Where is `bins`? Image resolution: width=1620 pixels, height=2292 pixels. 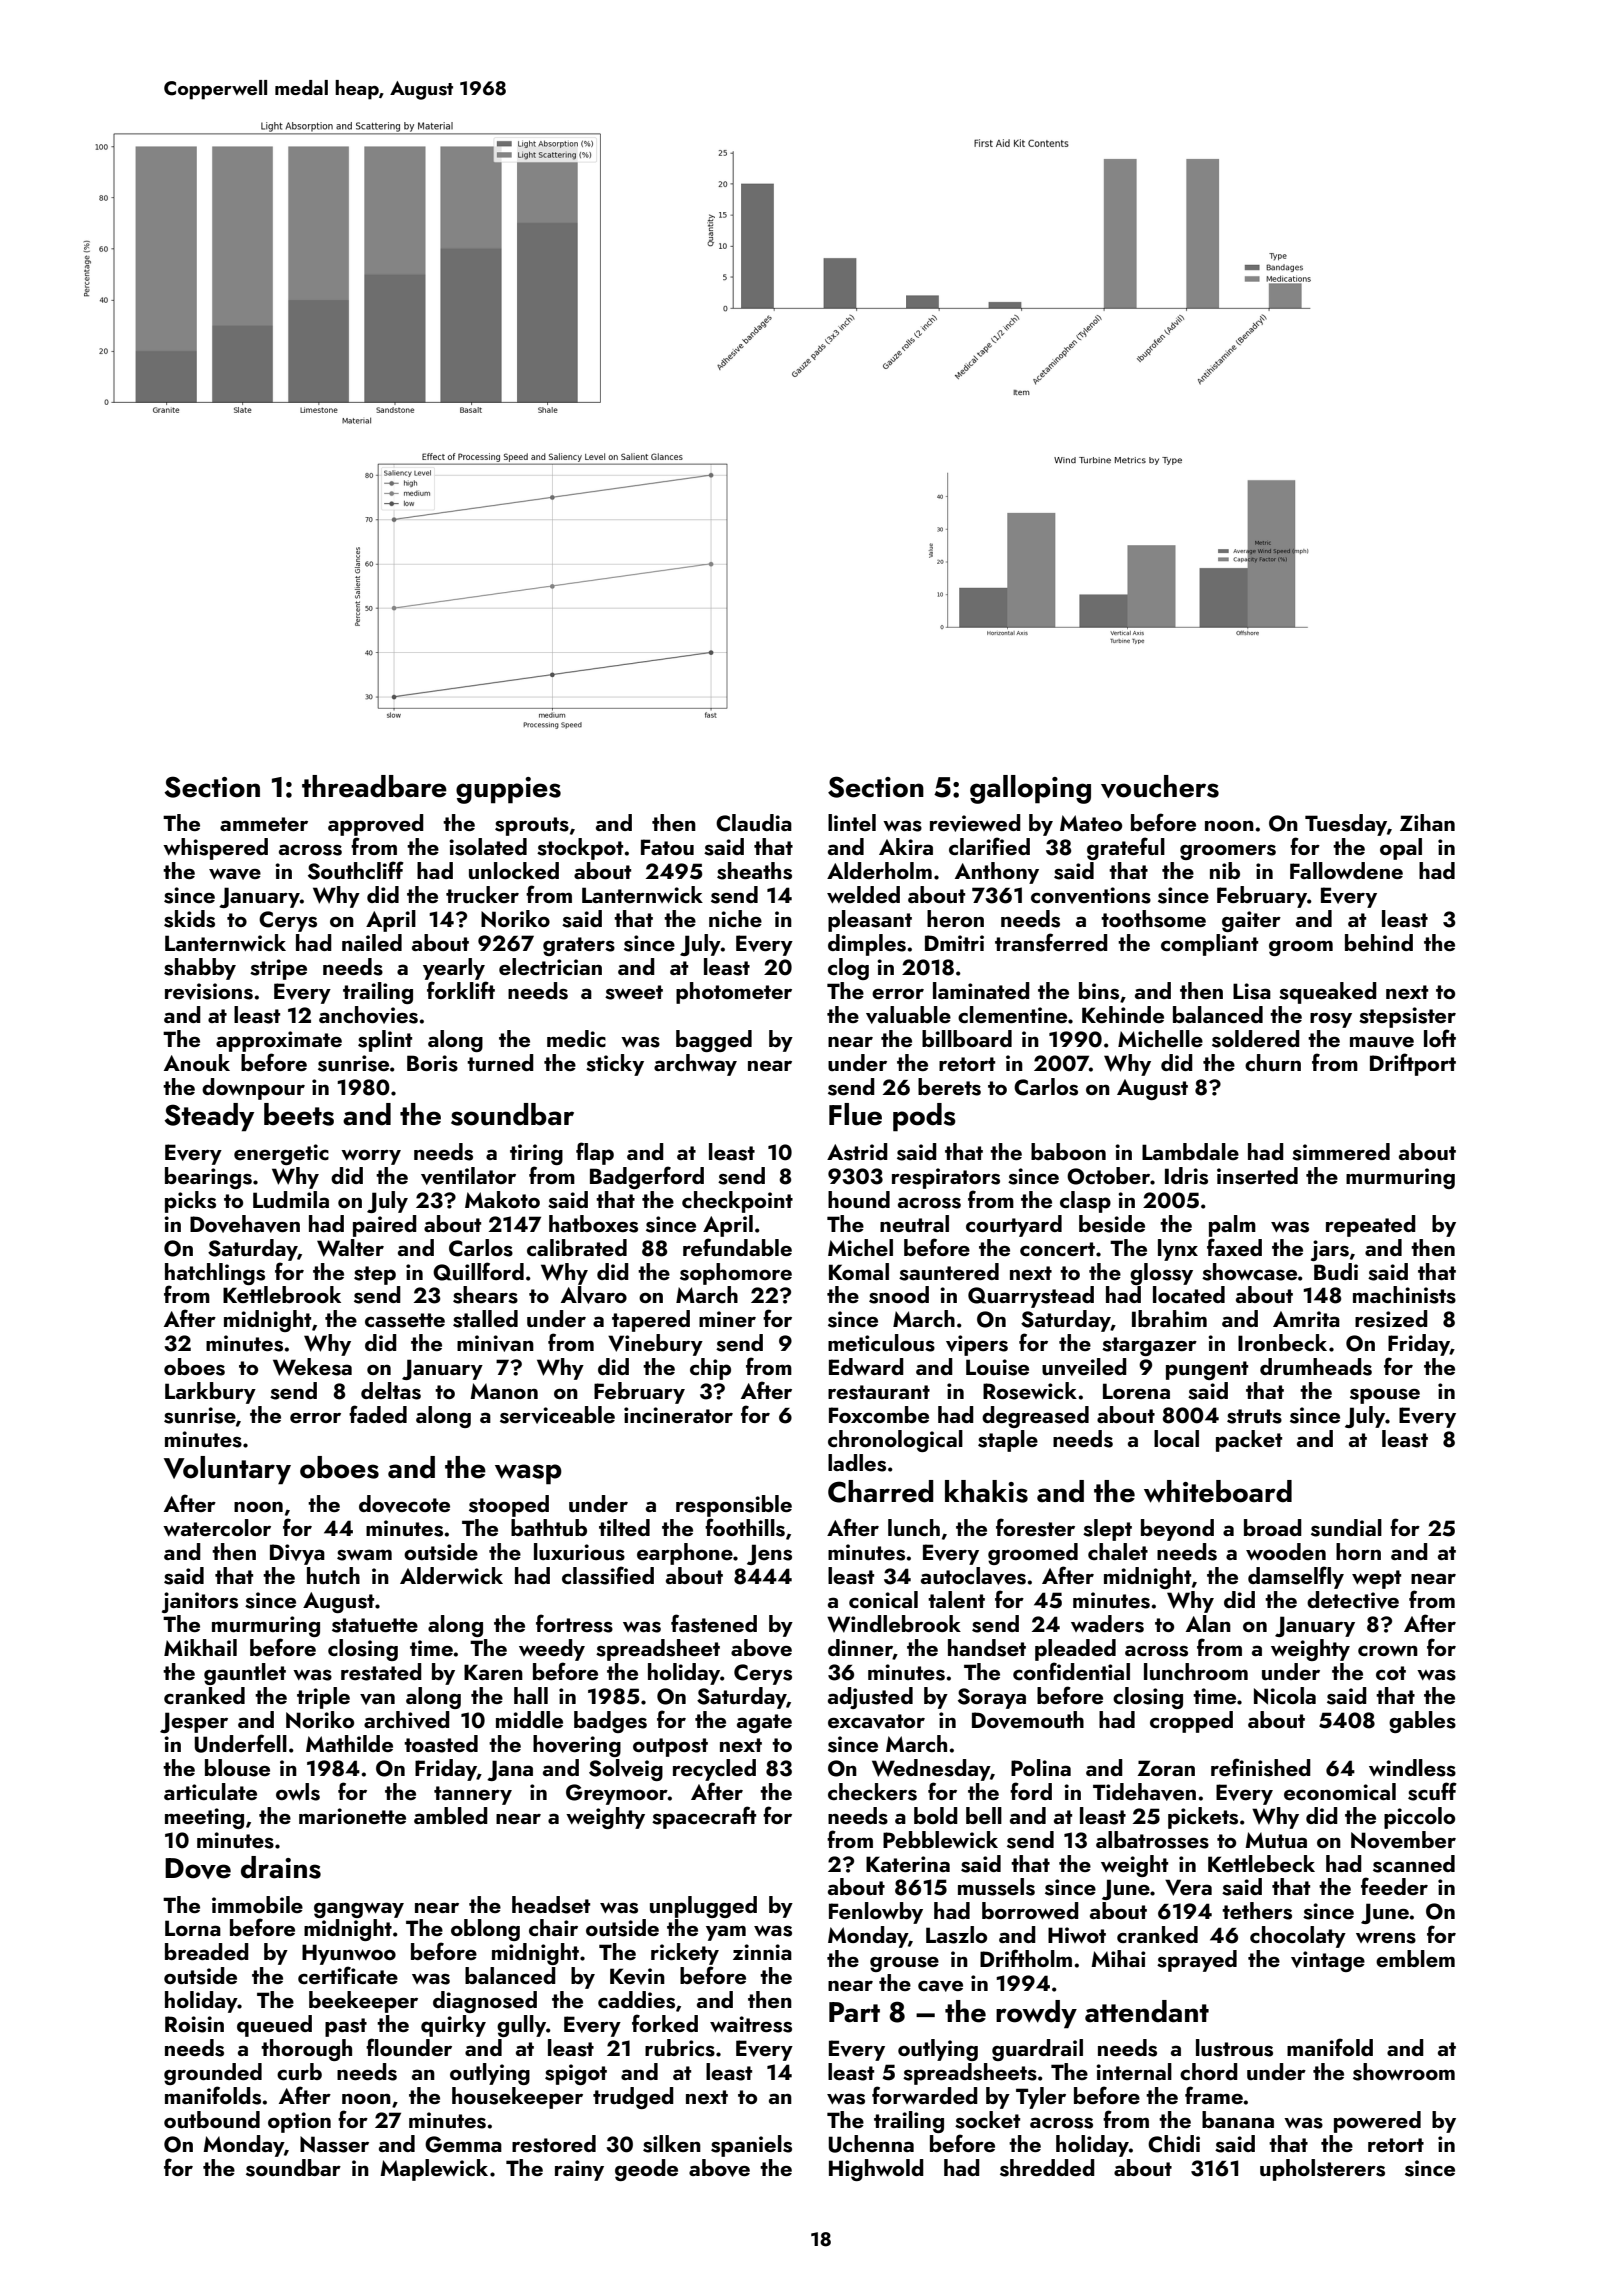
bins is located at coordinates (1099, 991).
